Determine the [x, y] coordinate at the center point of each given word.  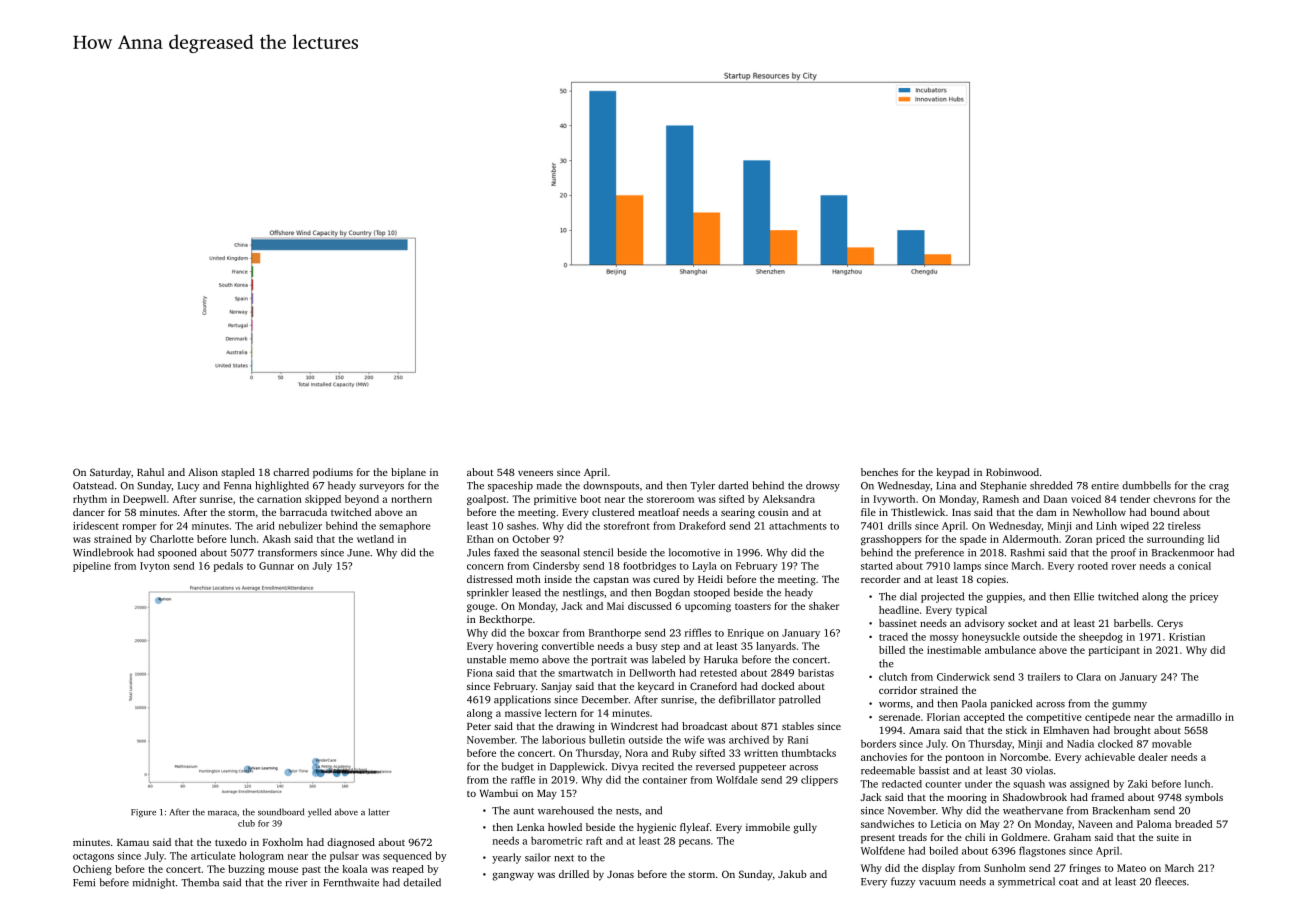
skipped [323, 500]
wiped [1134, 526]
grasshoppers [891, 540]
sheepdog [1101, 637]
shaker [824, 606]
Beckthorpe [505, 620]
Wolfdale [737, 780]
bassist [934, 770]
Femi [84, 883]
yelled [319, 812]
